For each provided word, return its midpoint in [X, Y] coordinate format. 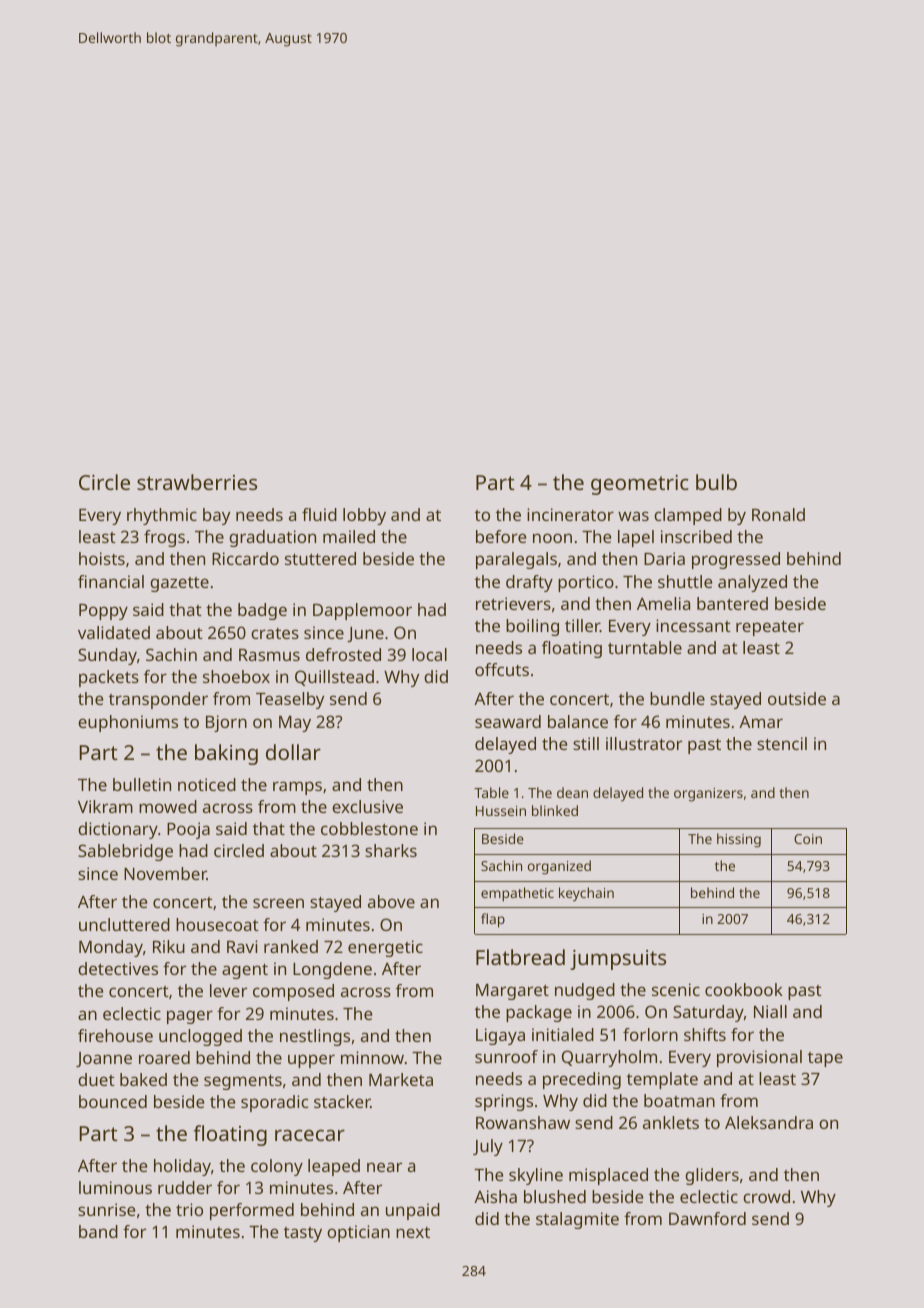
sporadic [274, 1103]
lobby [364, 516]
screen [278, 903]
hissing [739, 840]
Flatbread [520, 957]
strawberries [197, 482]
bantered [732, 603]
